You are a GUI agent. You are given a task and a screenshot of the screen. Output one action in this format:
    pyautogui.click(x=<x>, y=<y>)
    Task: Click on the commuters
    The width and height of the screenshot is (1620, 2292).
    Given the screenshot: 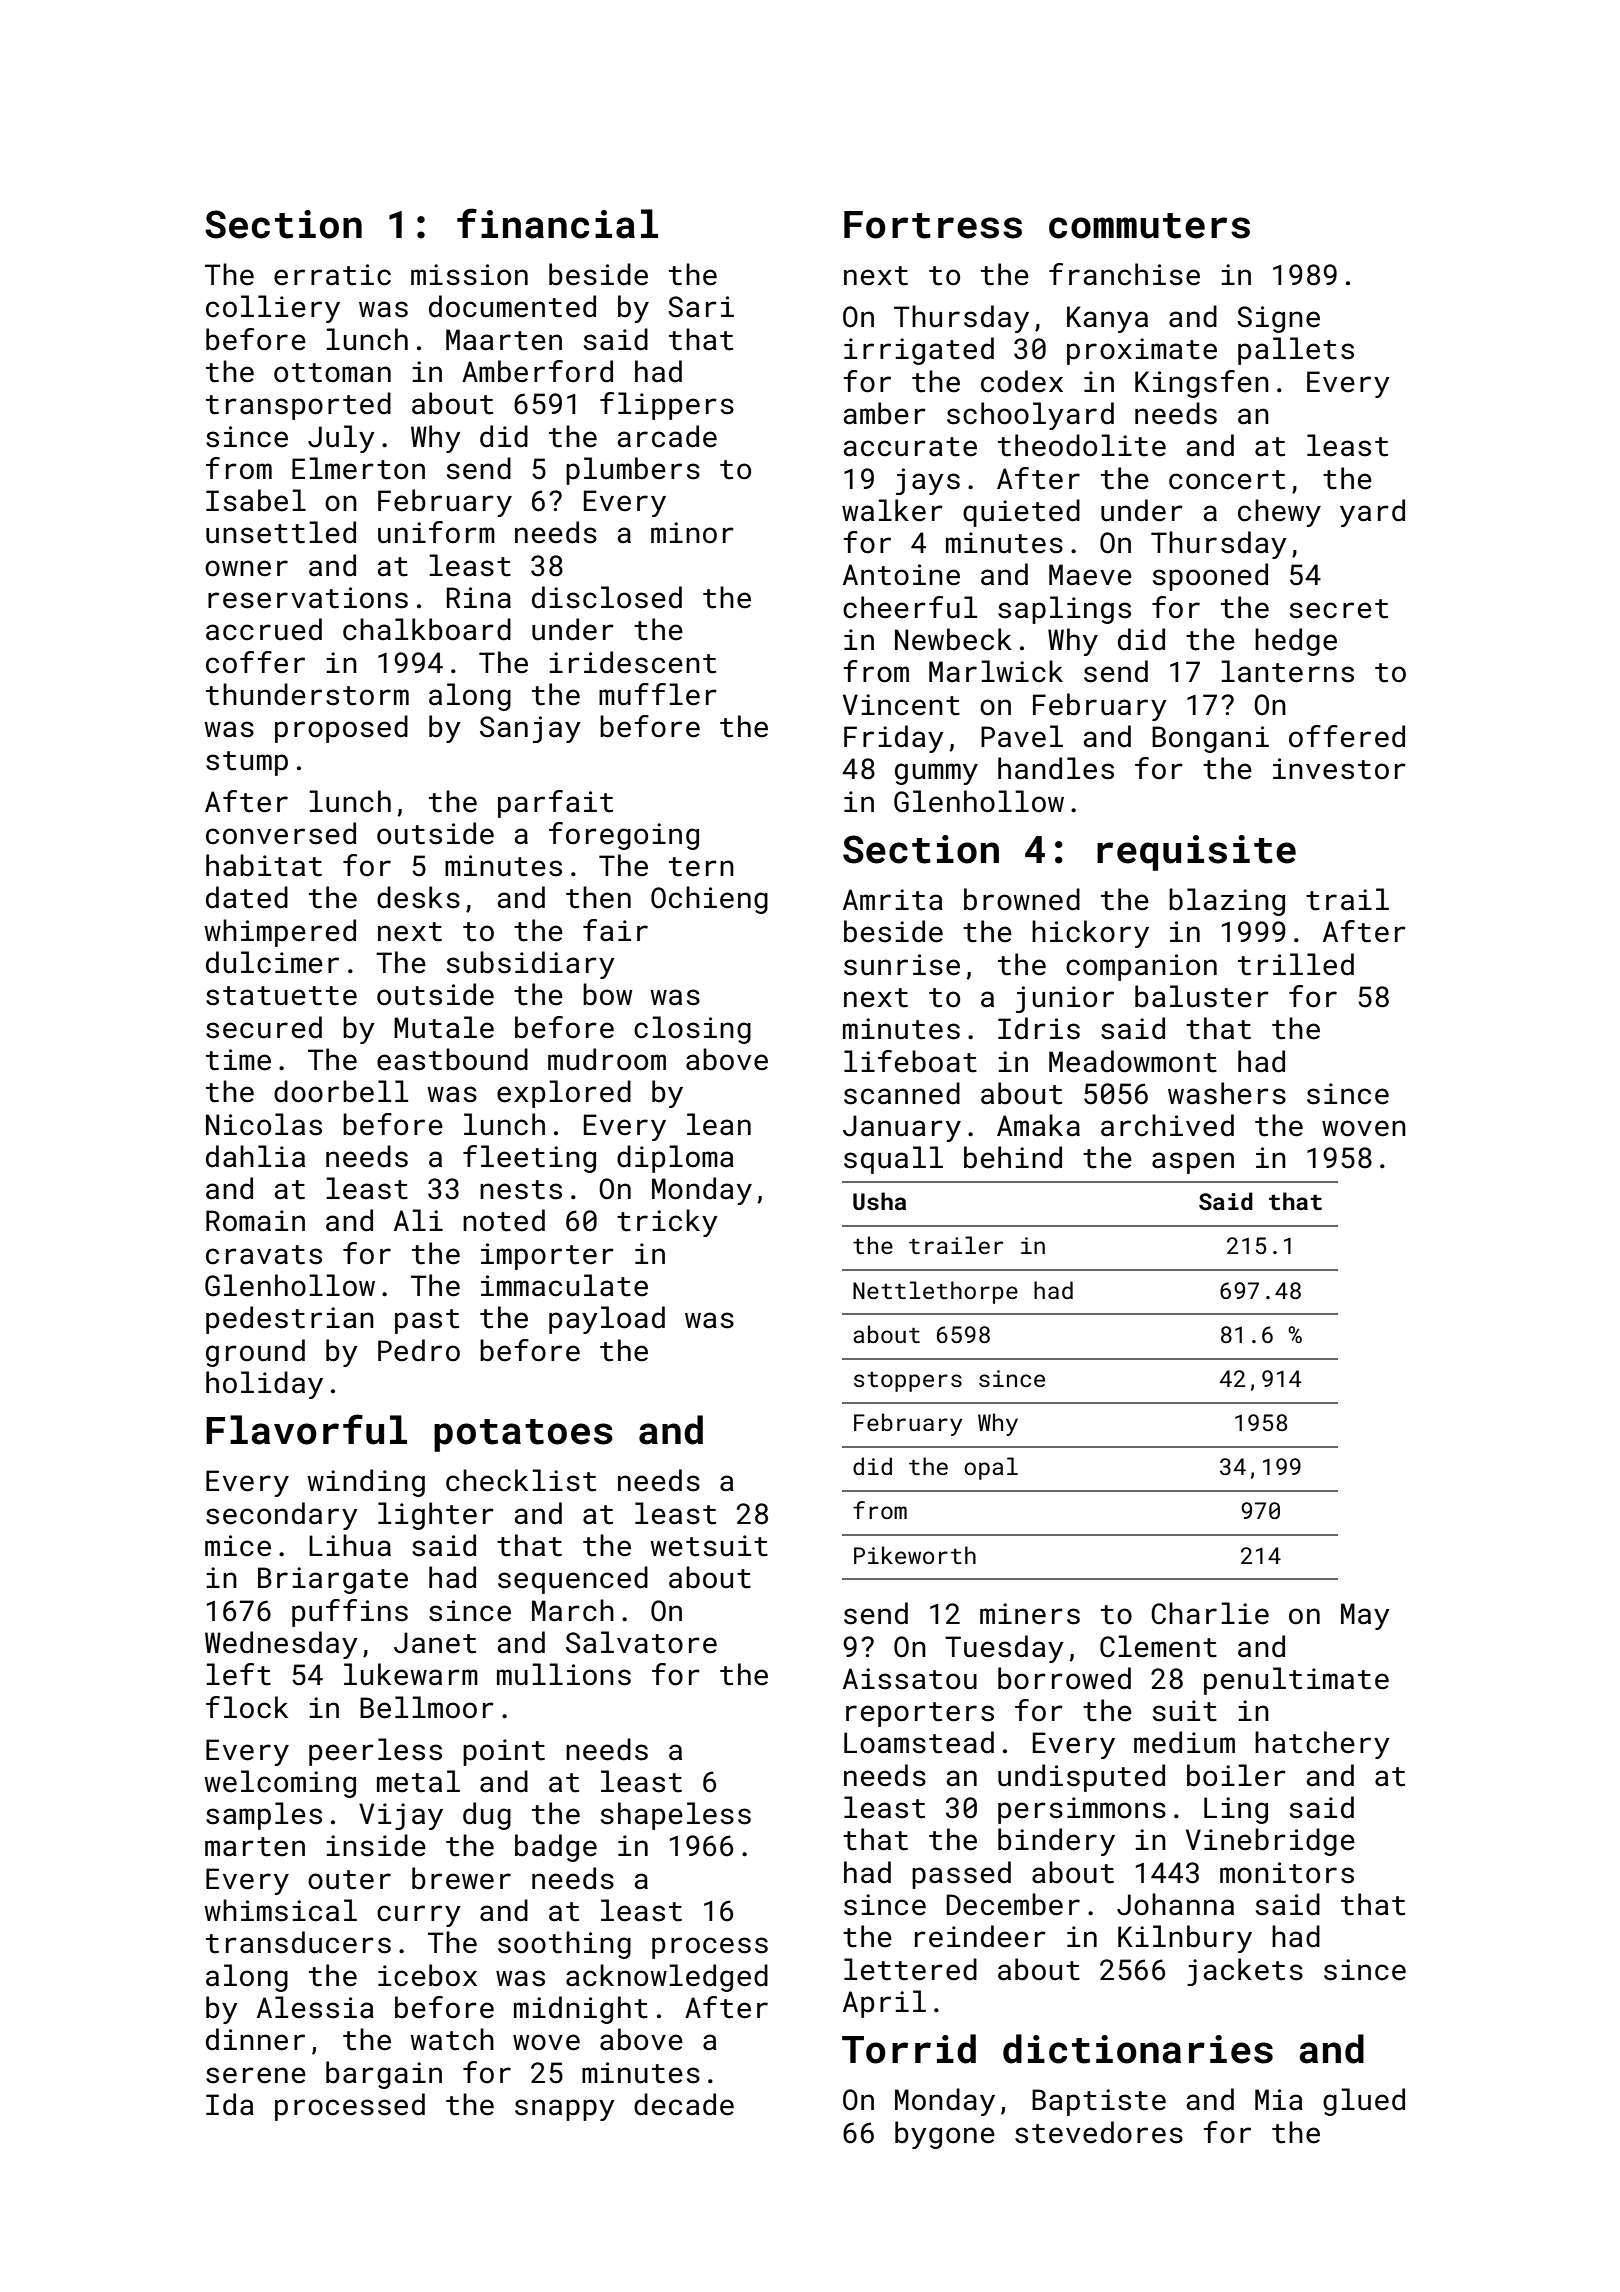 What is the action you would take?
    pyautogui.click(x=1149, y=226)
